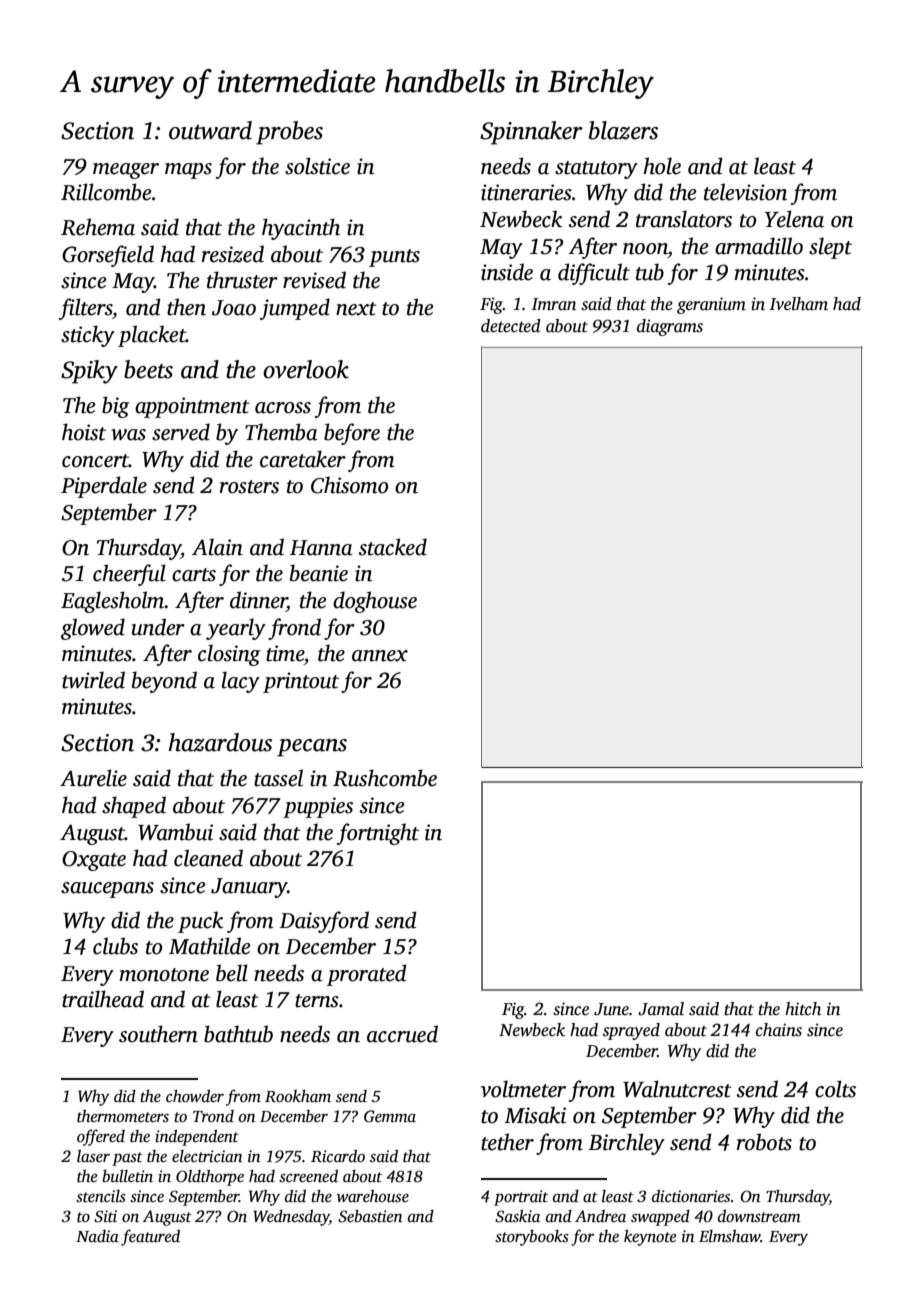 The image size is (924, 1311). Describe the element at coordinates (317, 166) in the page. I see `solstice` at that location.
